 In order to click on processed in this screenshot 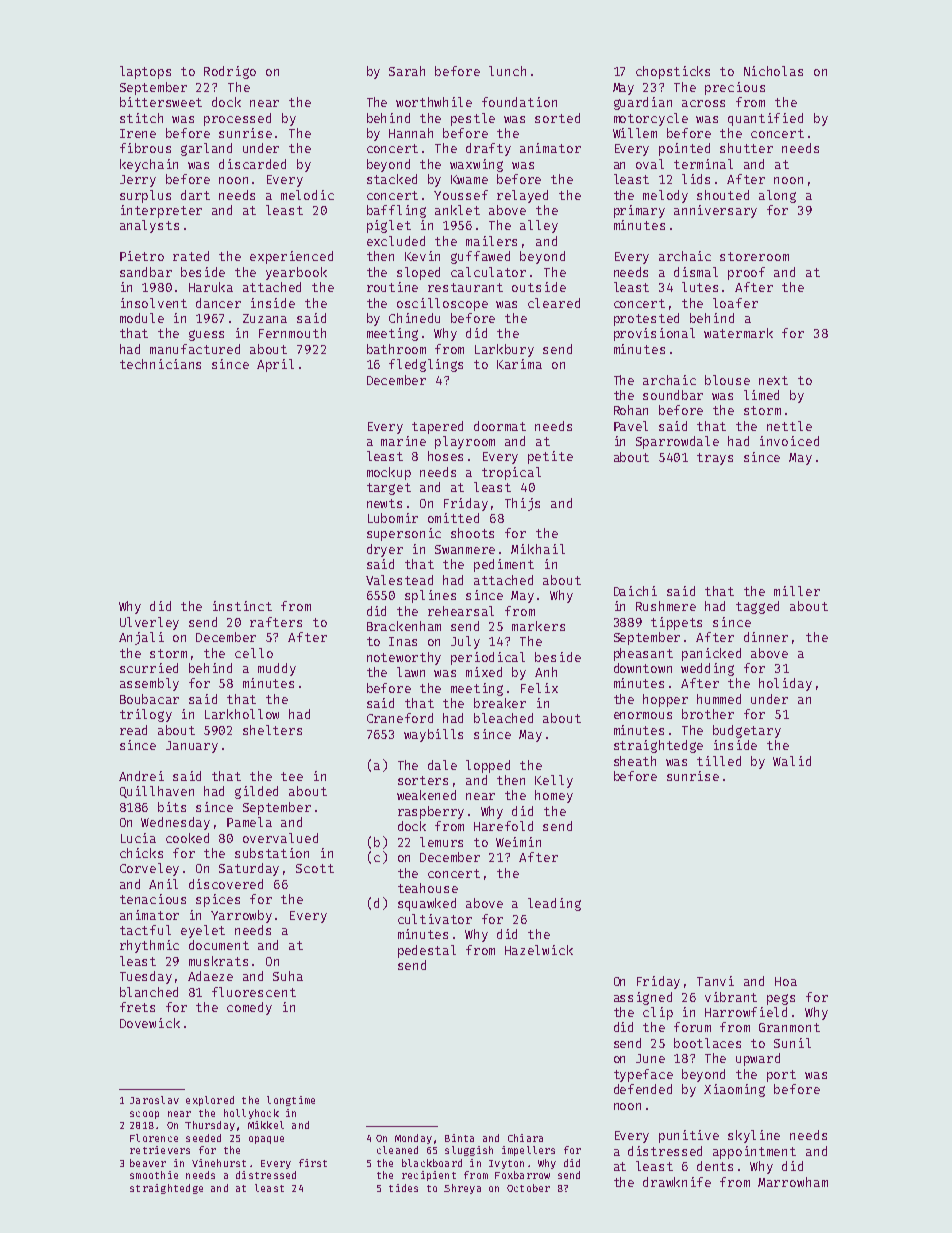, I will do `click(237, 119)`.
